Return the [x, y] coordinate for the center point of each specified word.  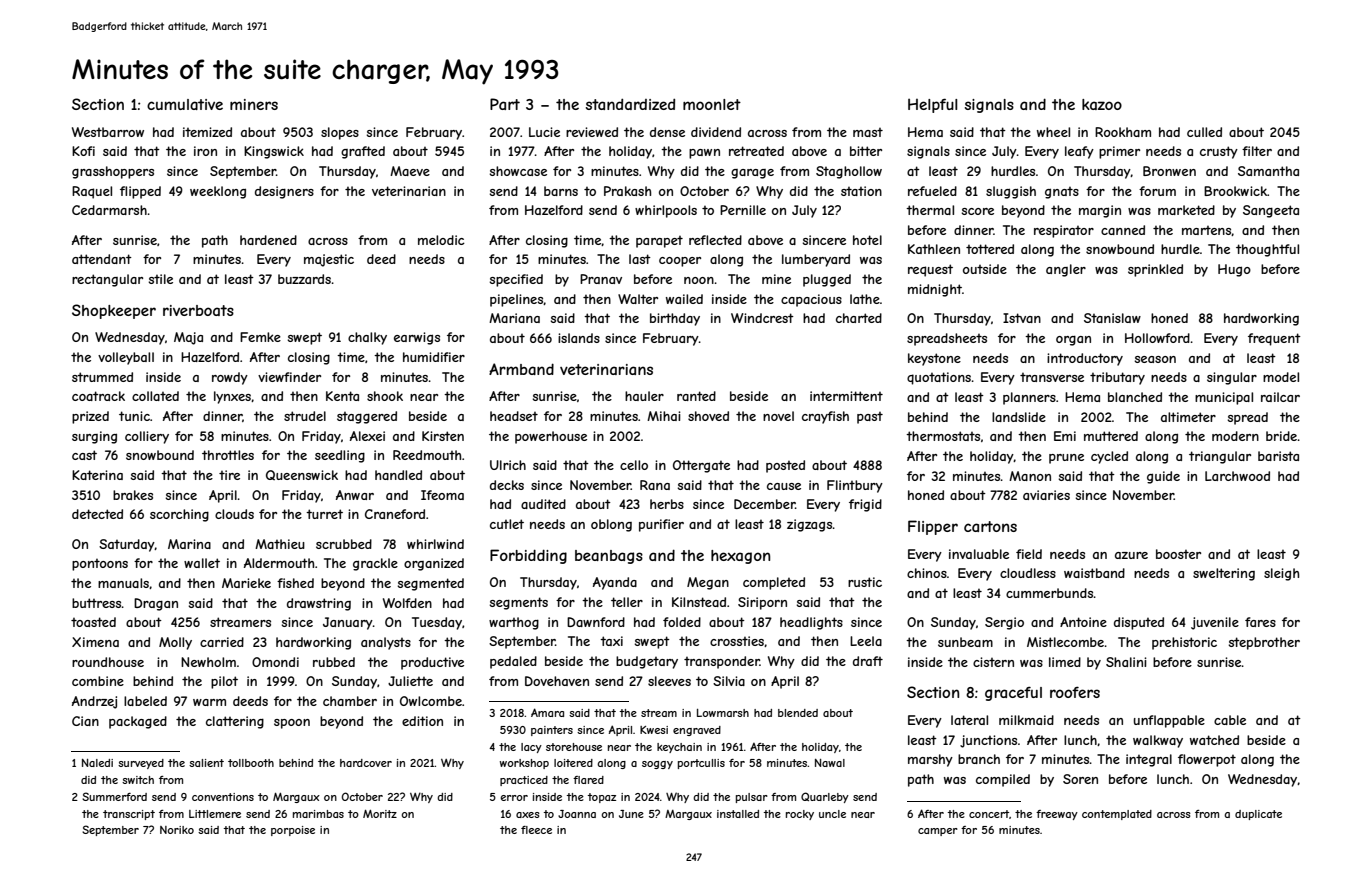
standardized [630, 104]
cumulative [185, 104]
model [1281, 377]
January [348, 623]
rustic [865, 582]
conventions [223, 797]
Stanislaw [1112, 318]
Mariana [514, 318]
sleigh [1281, 574]
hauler [644, 396]
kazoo [1102, 104]
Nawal [830, 763]
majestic [329, 260]
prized [90, 417]
